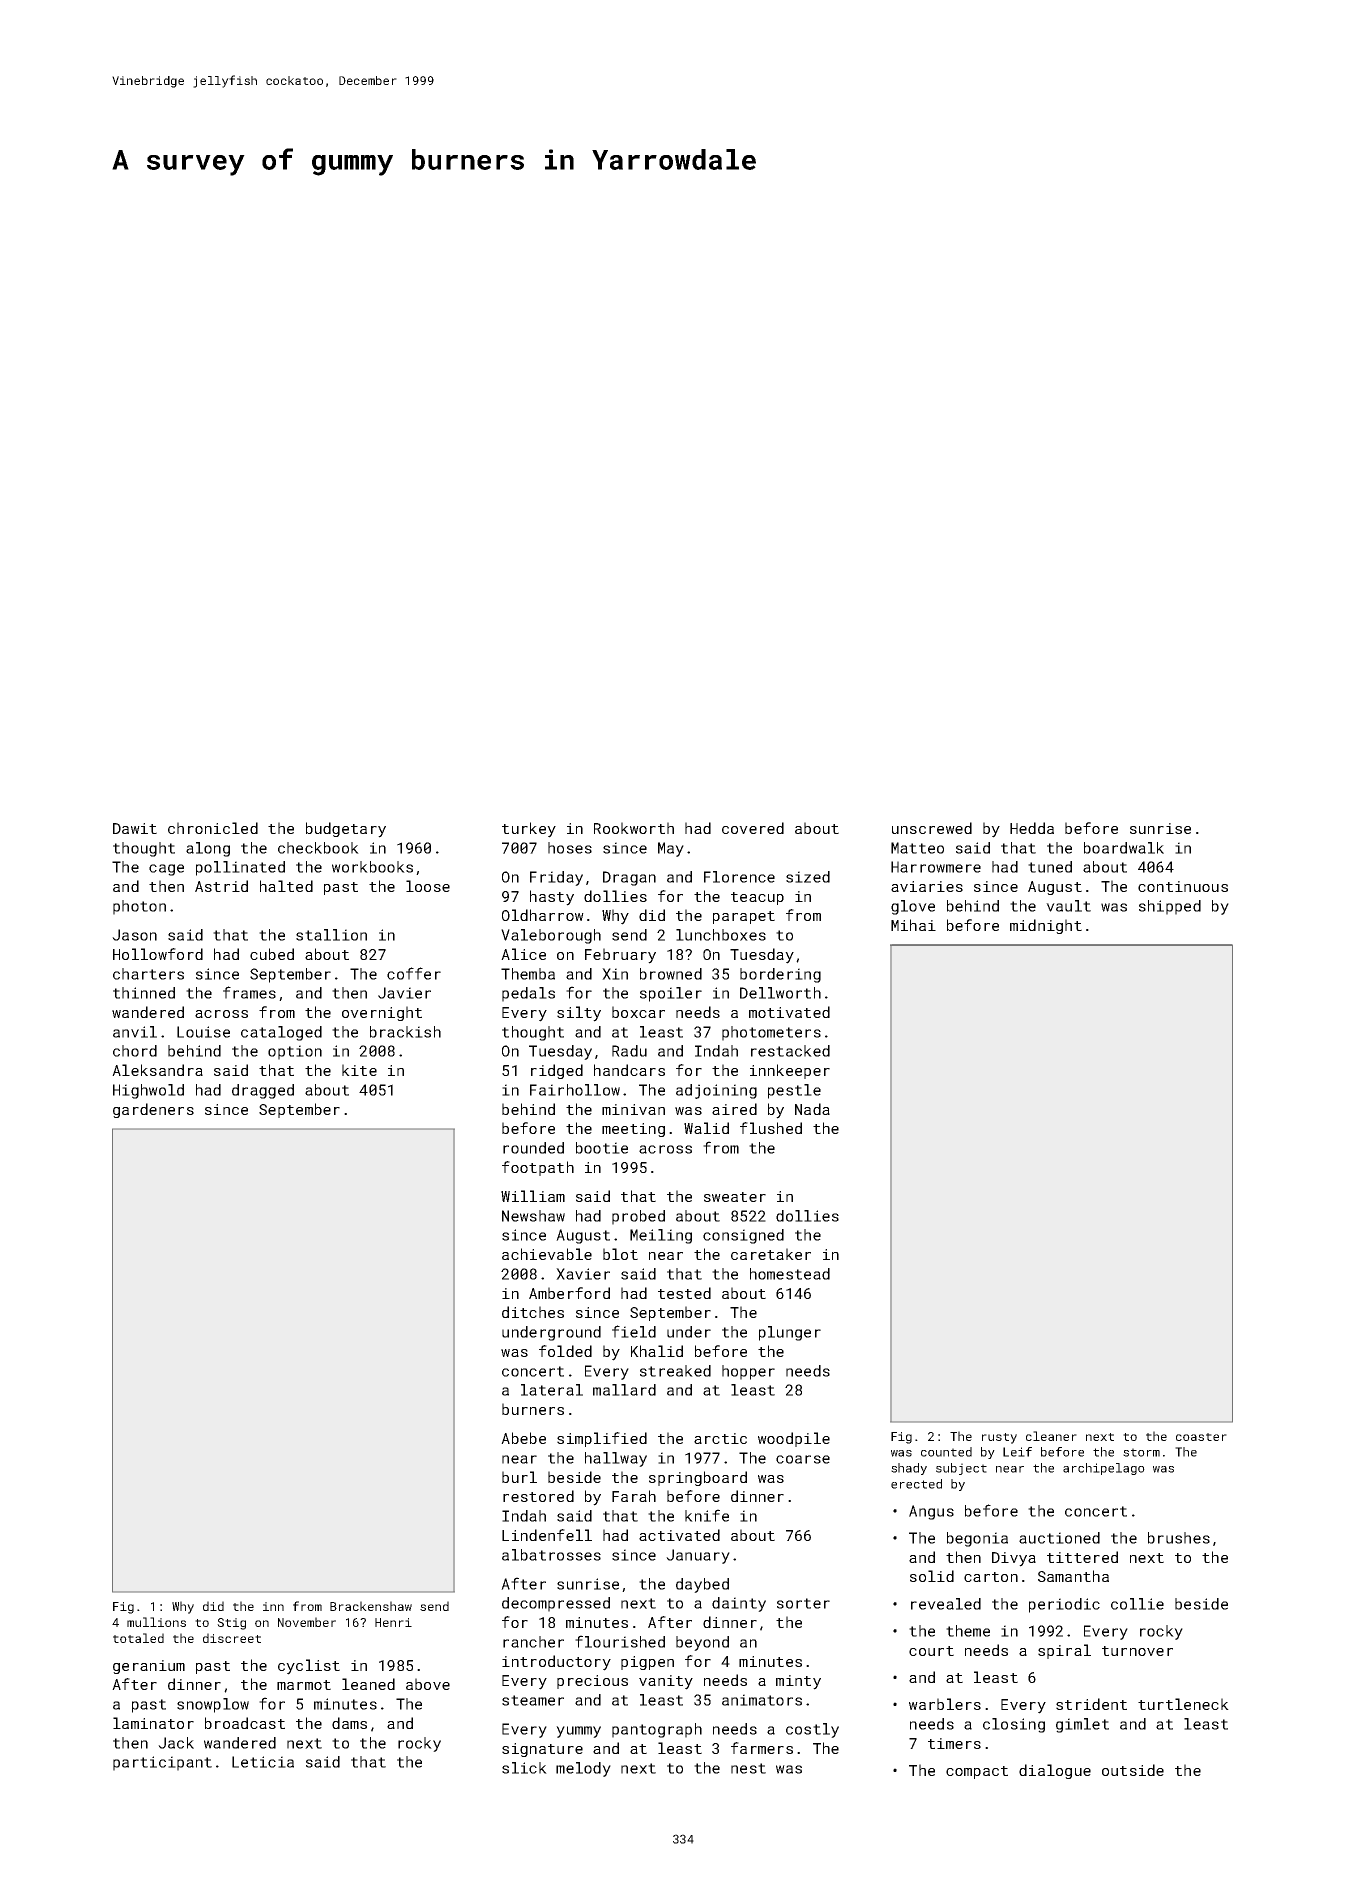 The height and width of the screenshot is (1902, 1345). Describe the element at coordinates (721, 935) in the screenshot. I see `lunchboxes` at that location.
